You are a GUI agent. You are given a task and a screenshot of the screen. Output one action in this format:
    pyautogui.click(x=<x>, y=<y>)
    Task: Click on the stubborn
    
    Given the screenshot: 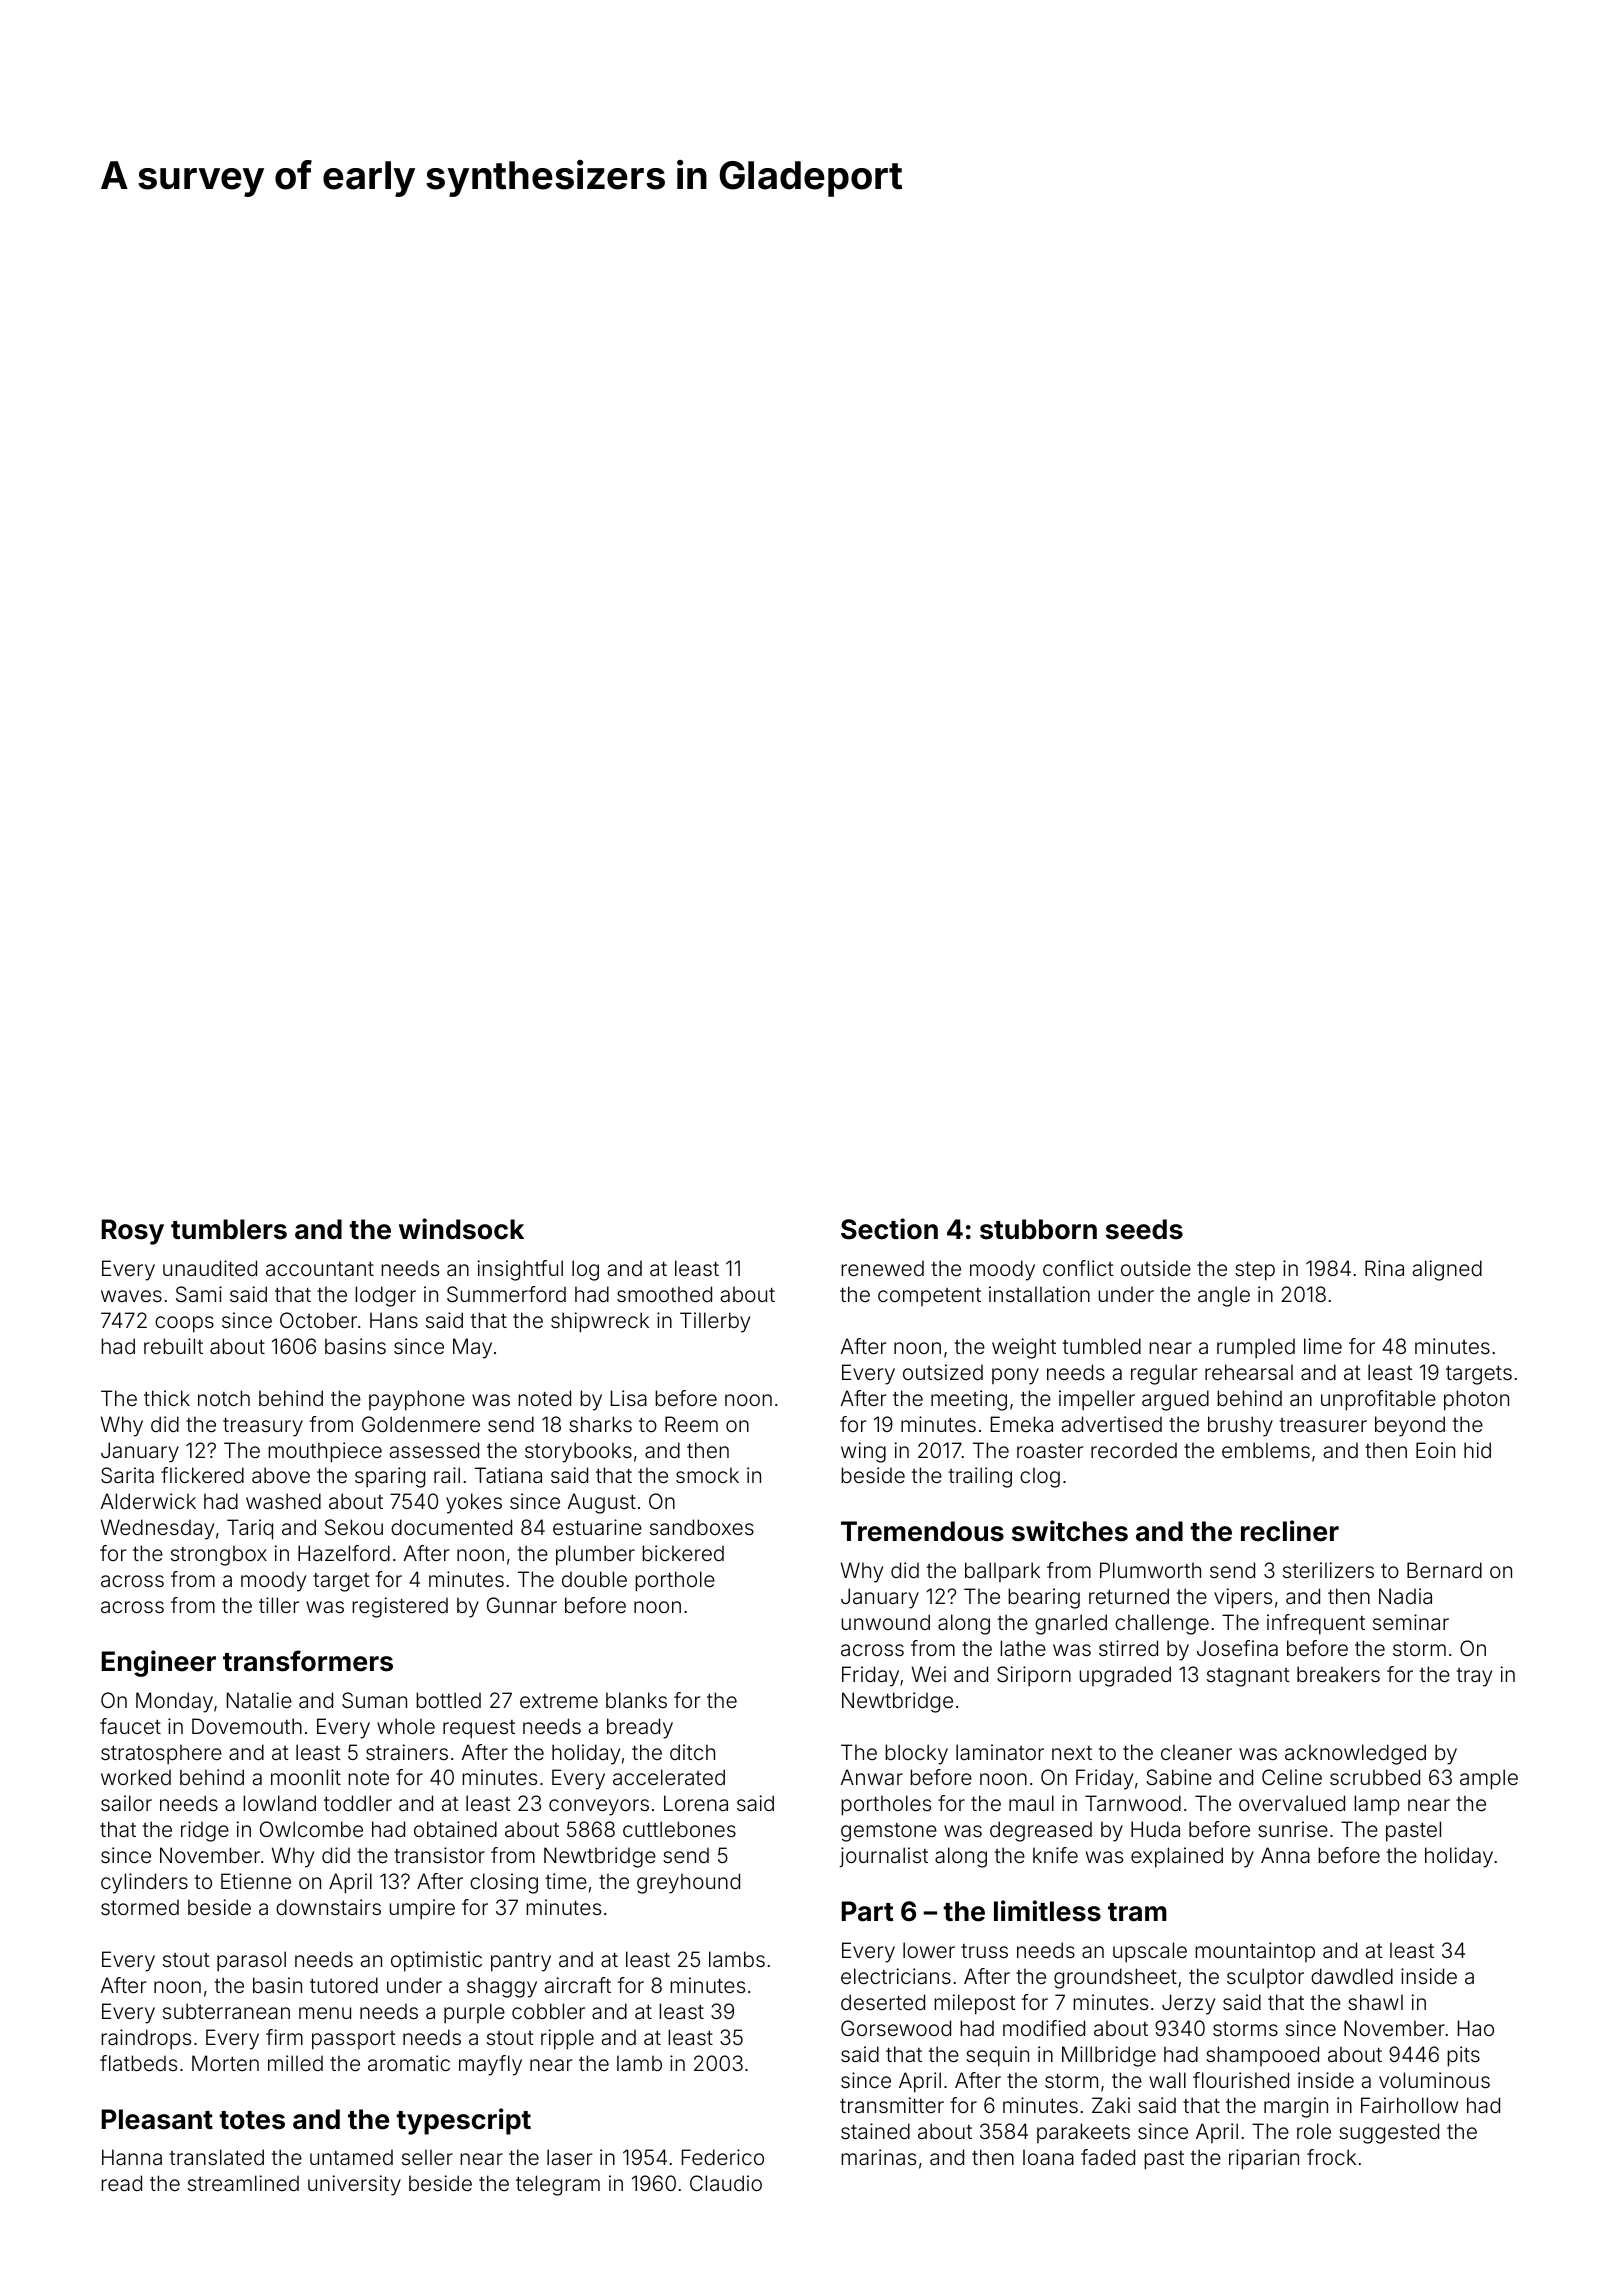 What is the action you would take?
    pyautogui.click(x=1038, y=1229)
